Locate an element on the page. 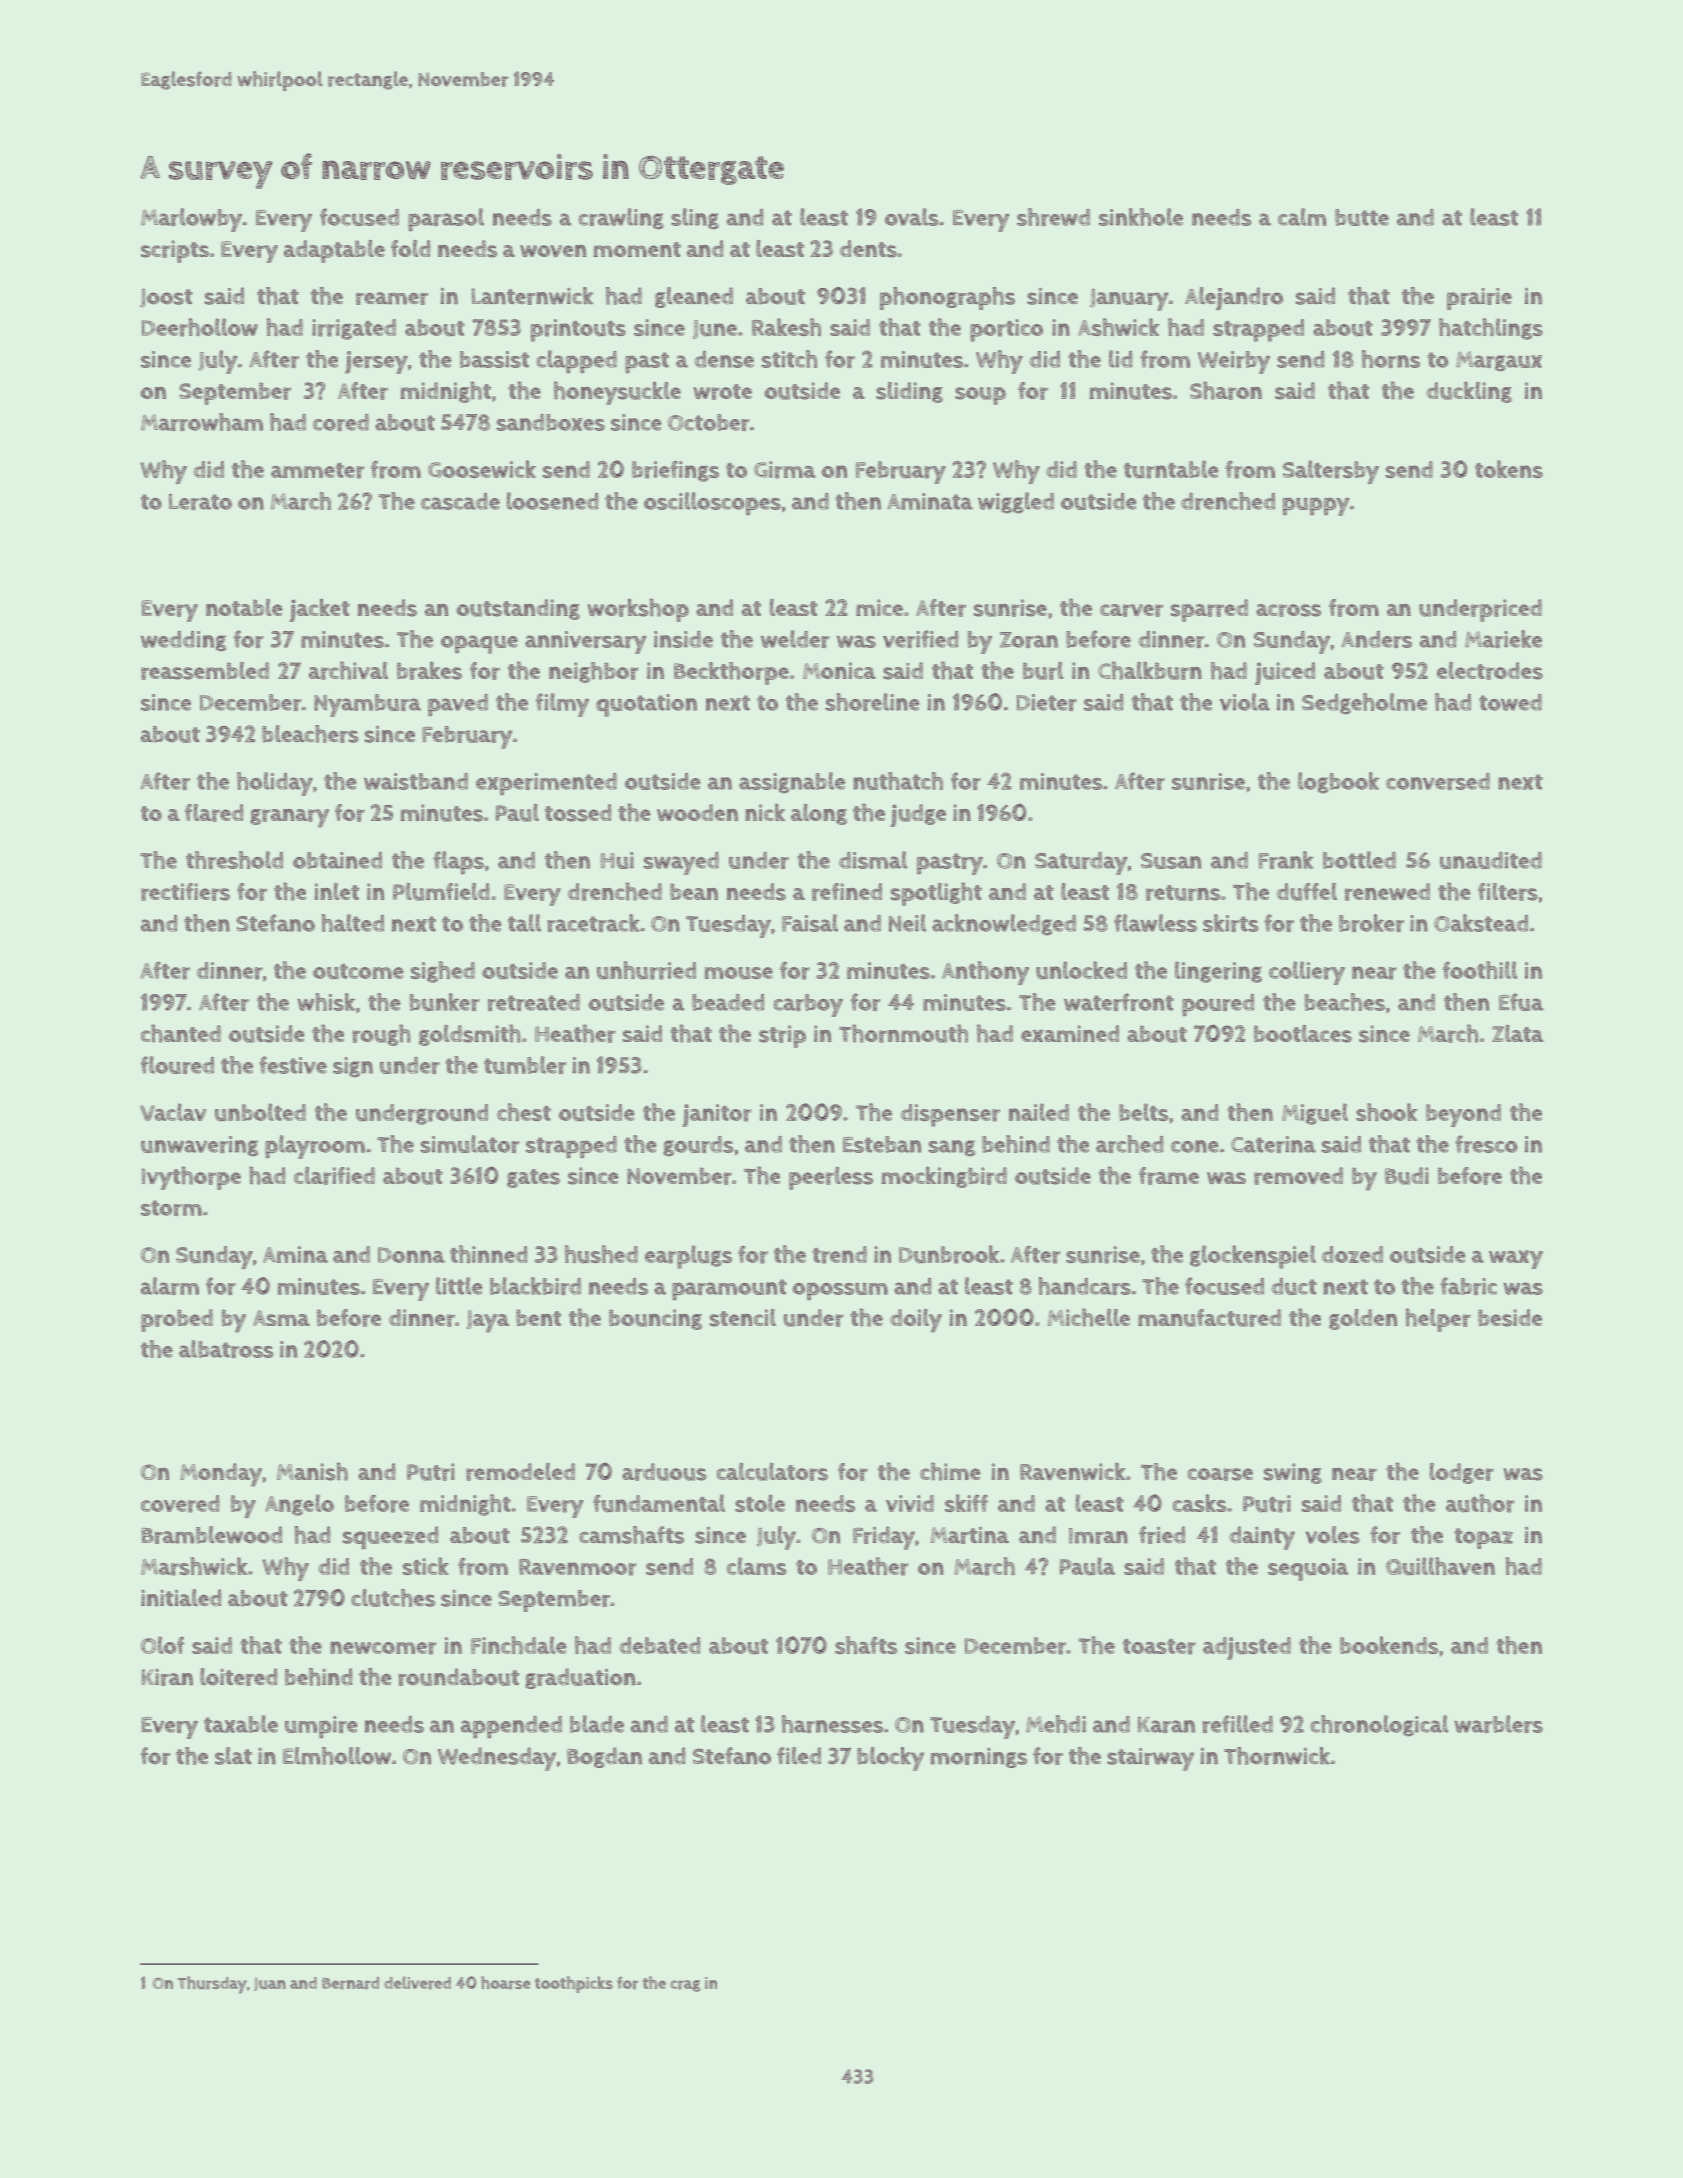  Thornwick is located at coordinates (1277, 1756).
